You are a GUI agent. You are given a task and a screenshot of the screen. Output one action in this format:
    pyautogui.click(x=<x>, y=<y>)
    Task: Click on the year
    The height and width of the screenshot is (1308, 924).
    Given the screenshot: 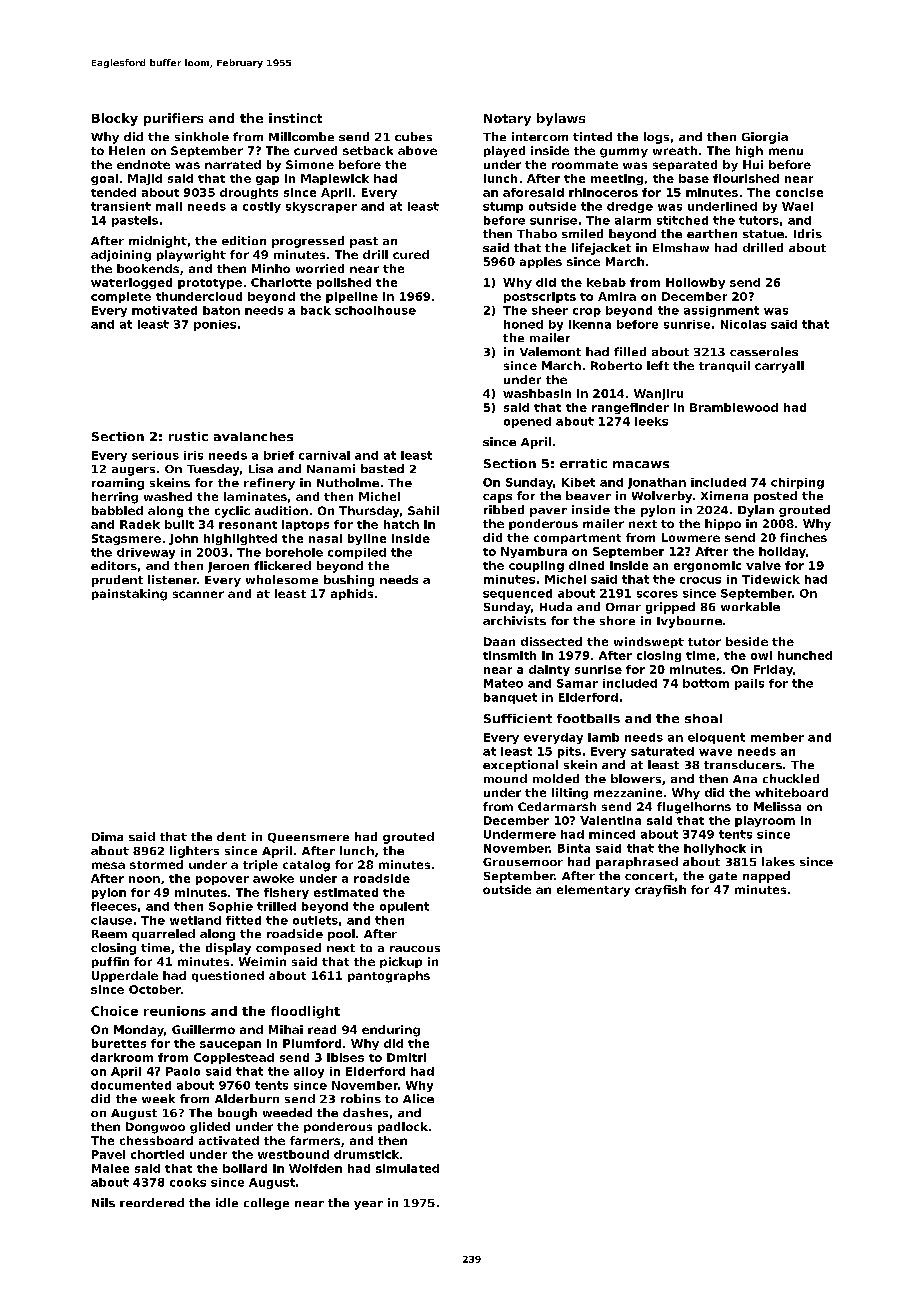 What is the action you would take?
    pyautogui.click(x=368, y=1205)
